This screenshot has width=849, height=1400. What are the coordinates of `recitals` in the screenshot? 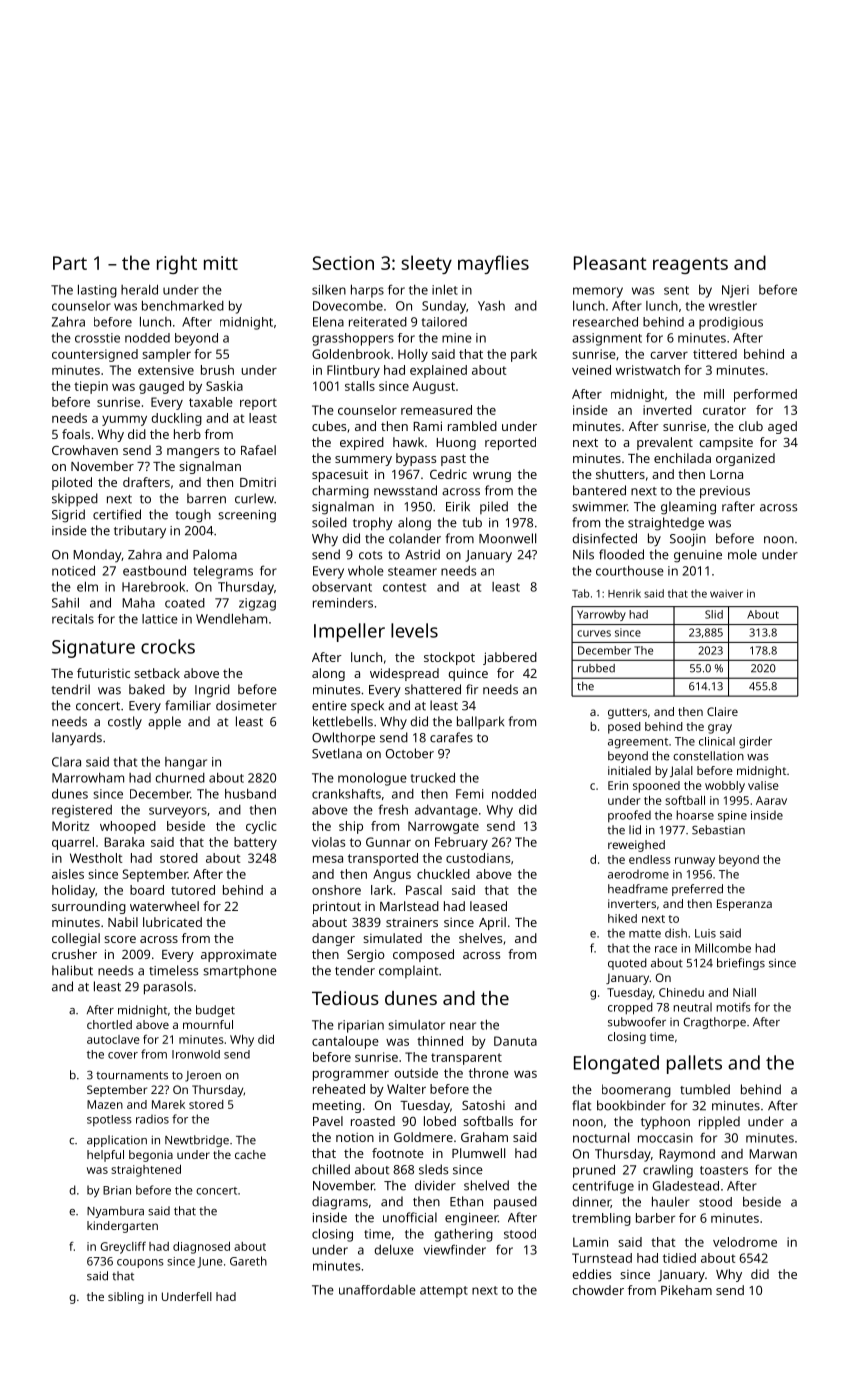 It's located at (73, 619).
